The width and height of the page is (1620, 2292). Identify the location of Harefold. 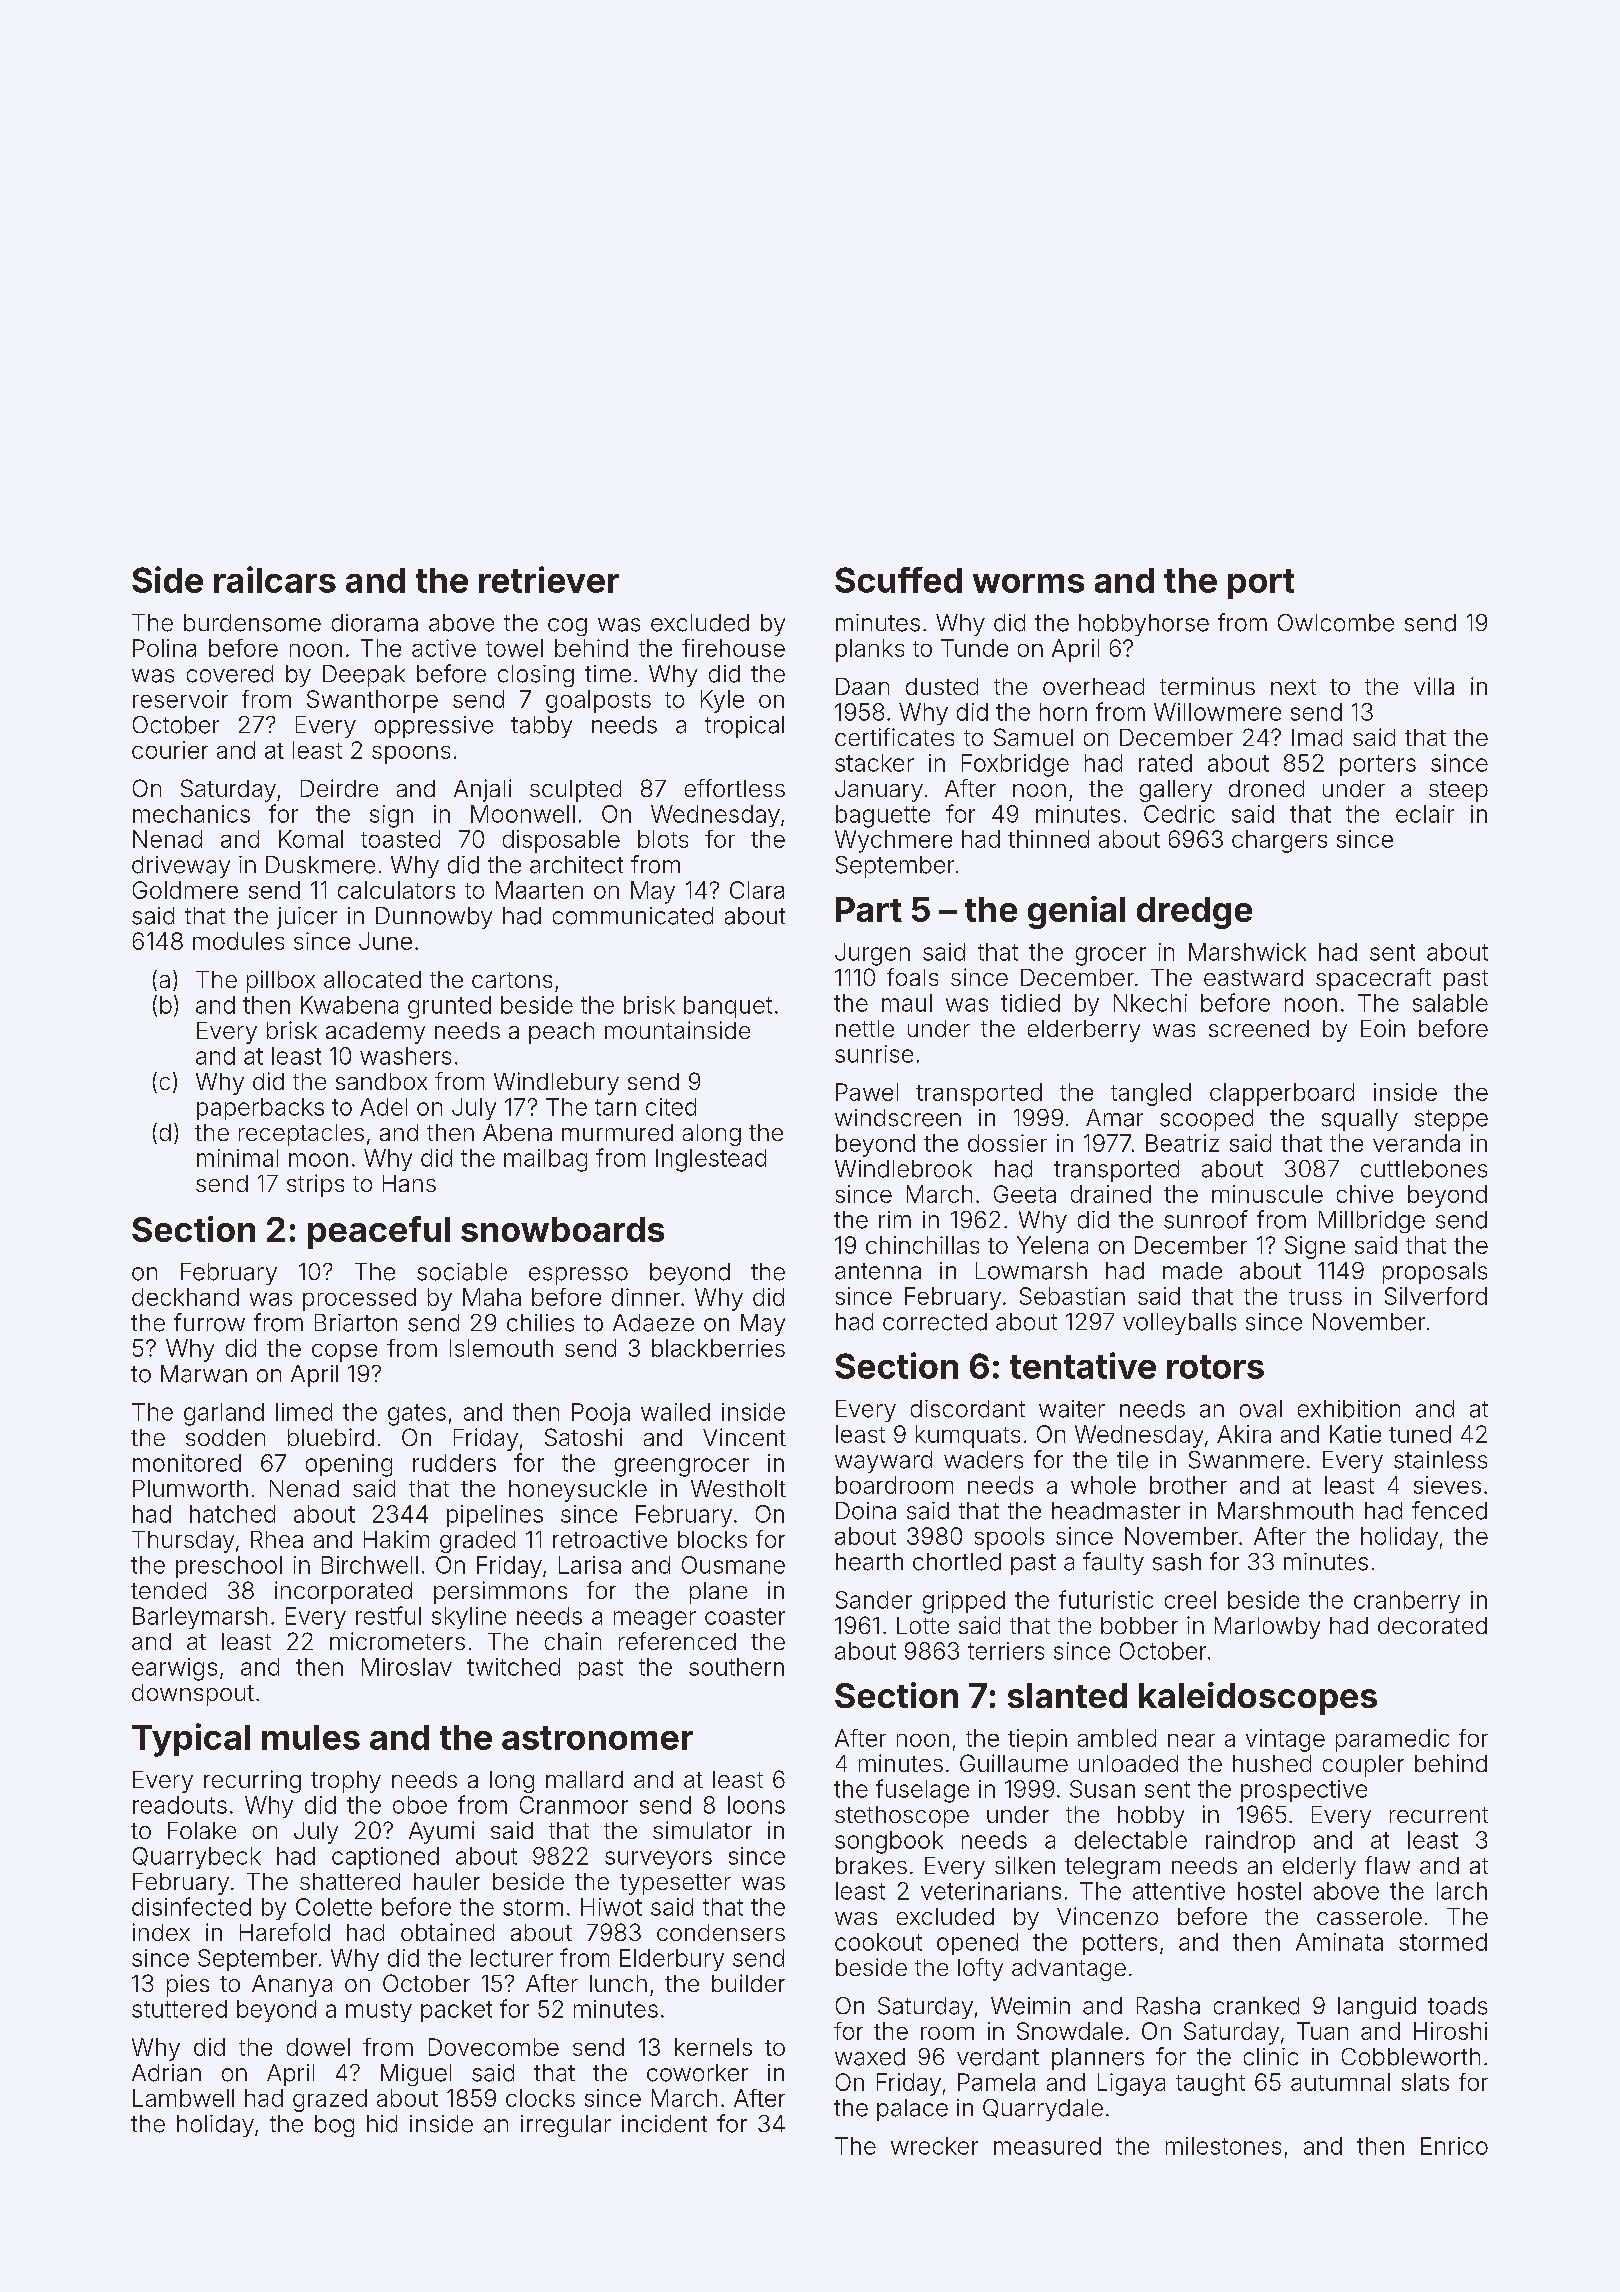
(285, 1932).
